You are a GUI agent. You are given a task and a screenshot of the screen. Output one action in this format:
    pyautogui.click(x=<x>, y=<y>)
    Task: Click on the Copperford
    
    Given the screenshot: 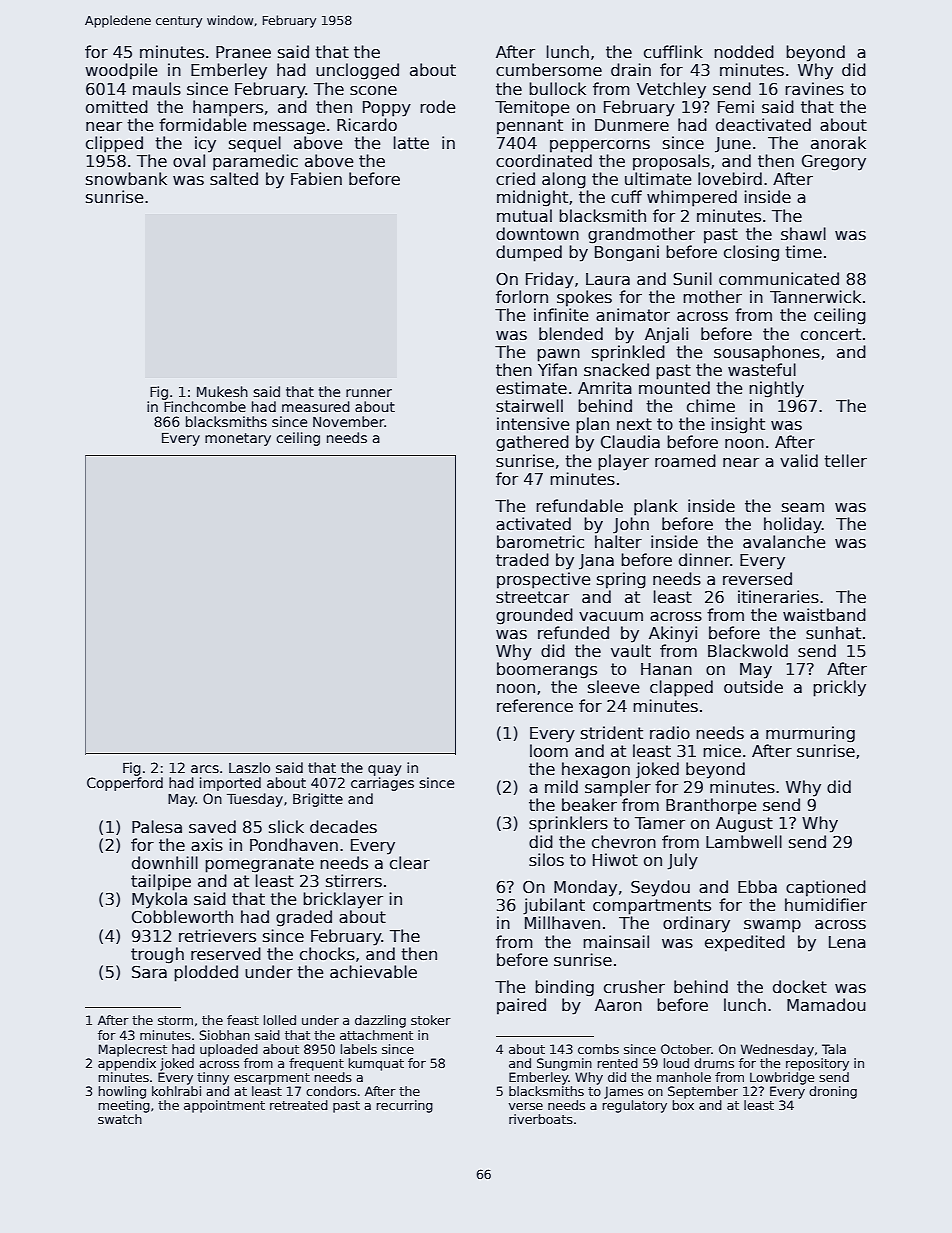 What is the action you would take?
    pyautogui.click(x=125, y=784)
